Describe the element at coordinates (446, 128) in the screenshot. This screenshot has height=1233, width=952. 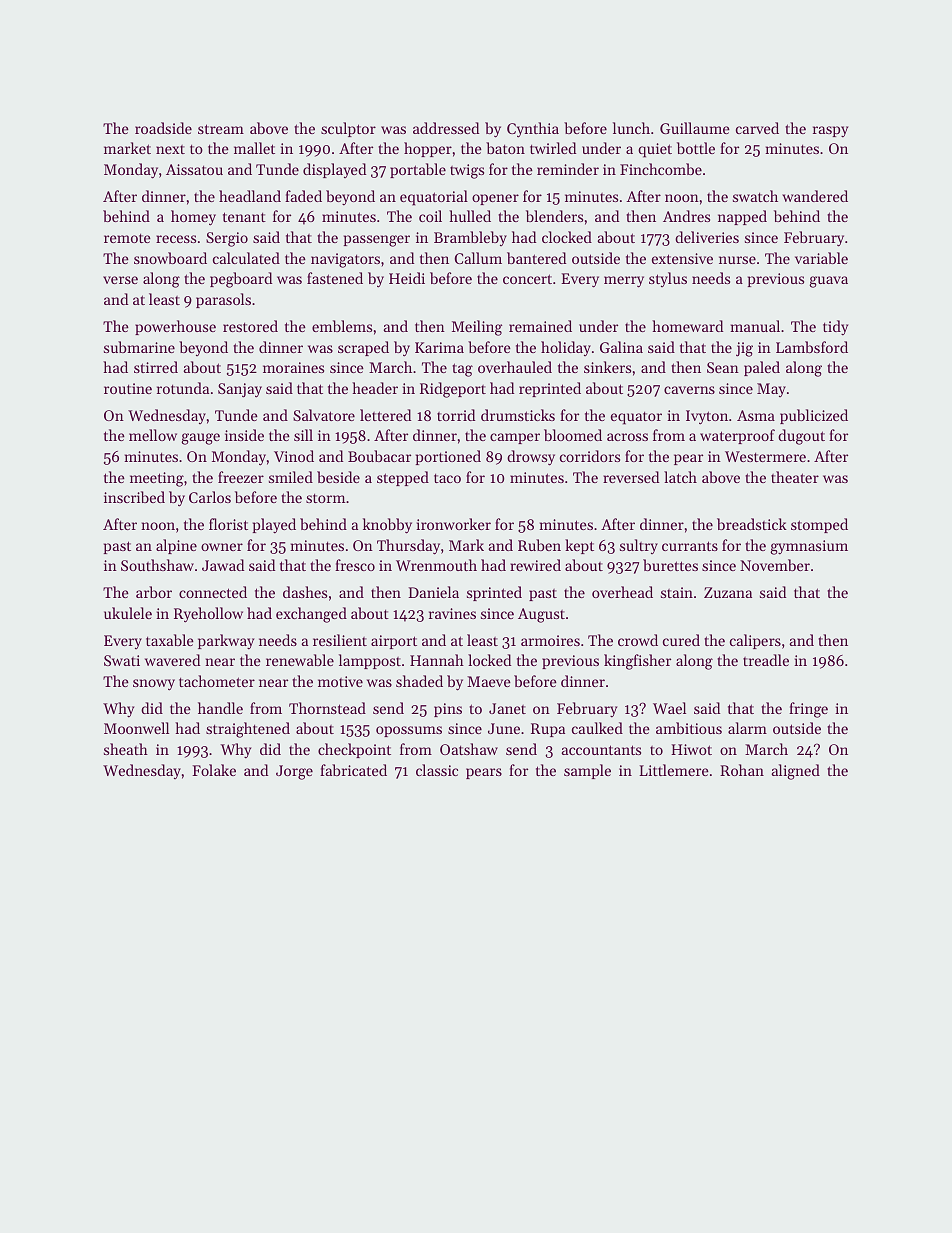
I see `addressed` at that location.
